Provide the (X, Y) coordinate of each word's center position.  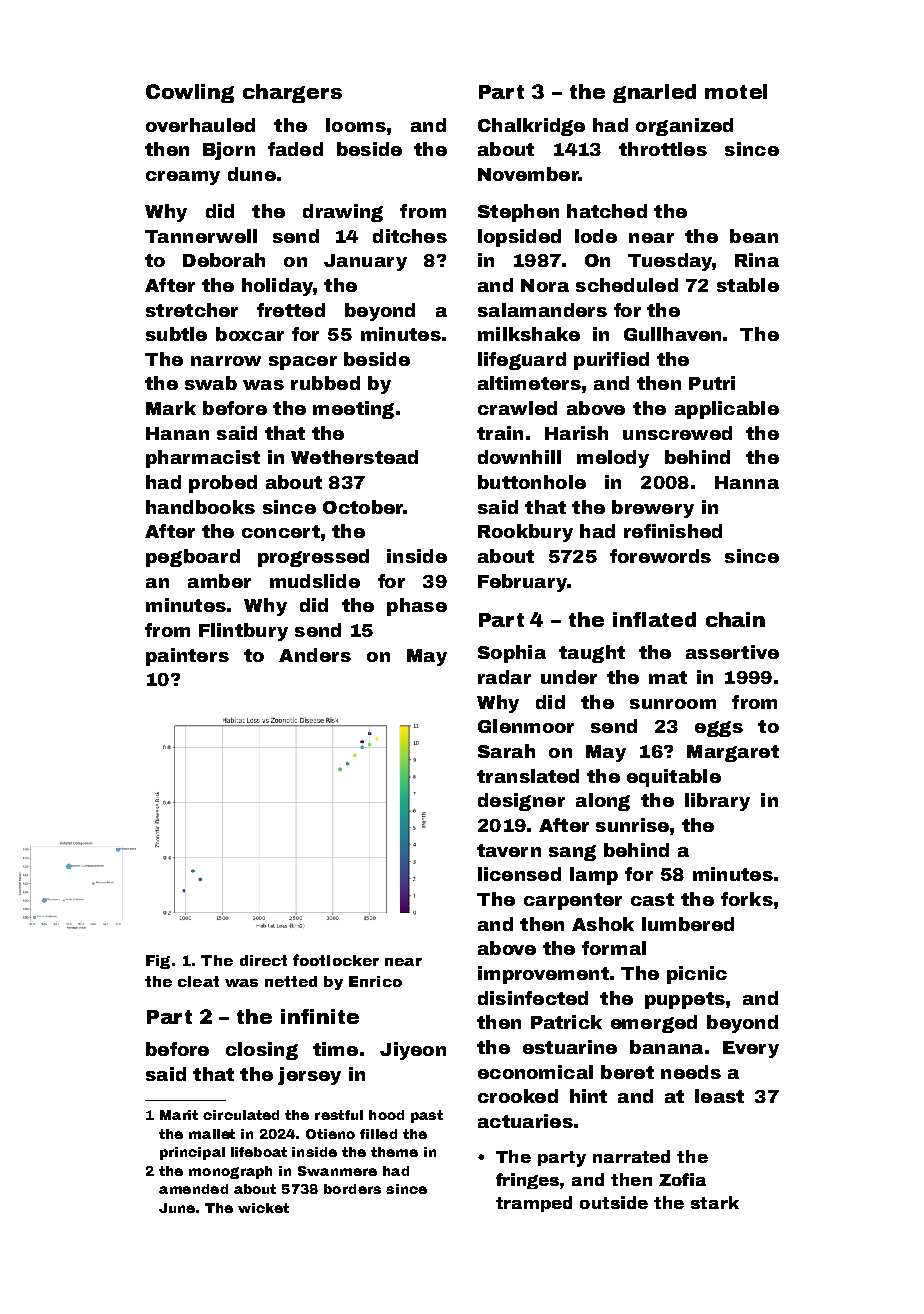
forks (747, 899)
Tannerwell (201, 236)
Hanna (747, 482)
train (500, 433)
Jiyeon (413, 1051)
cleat (198, 981)
